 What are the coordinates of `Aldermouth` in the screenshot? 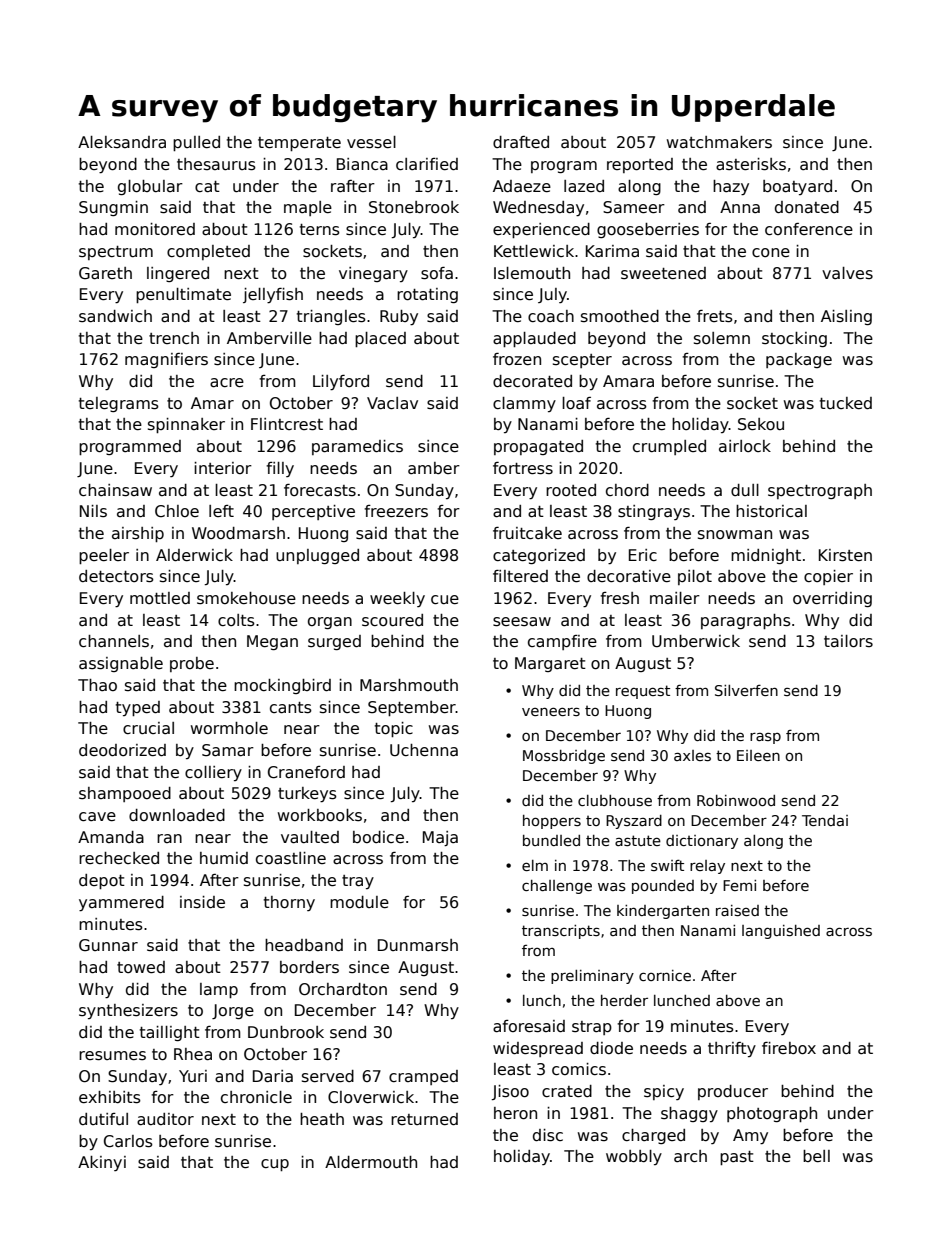 It's located at (371, 1162).
